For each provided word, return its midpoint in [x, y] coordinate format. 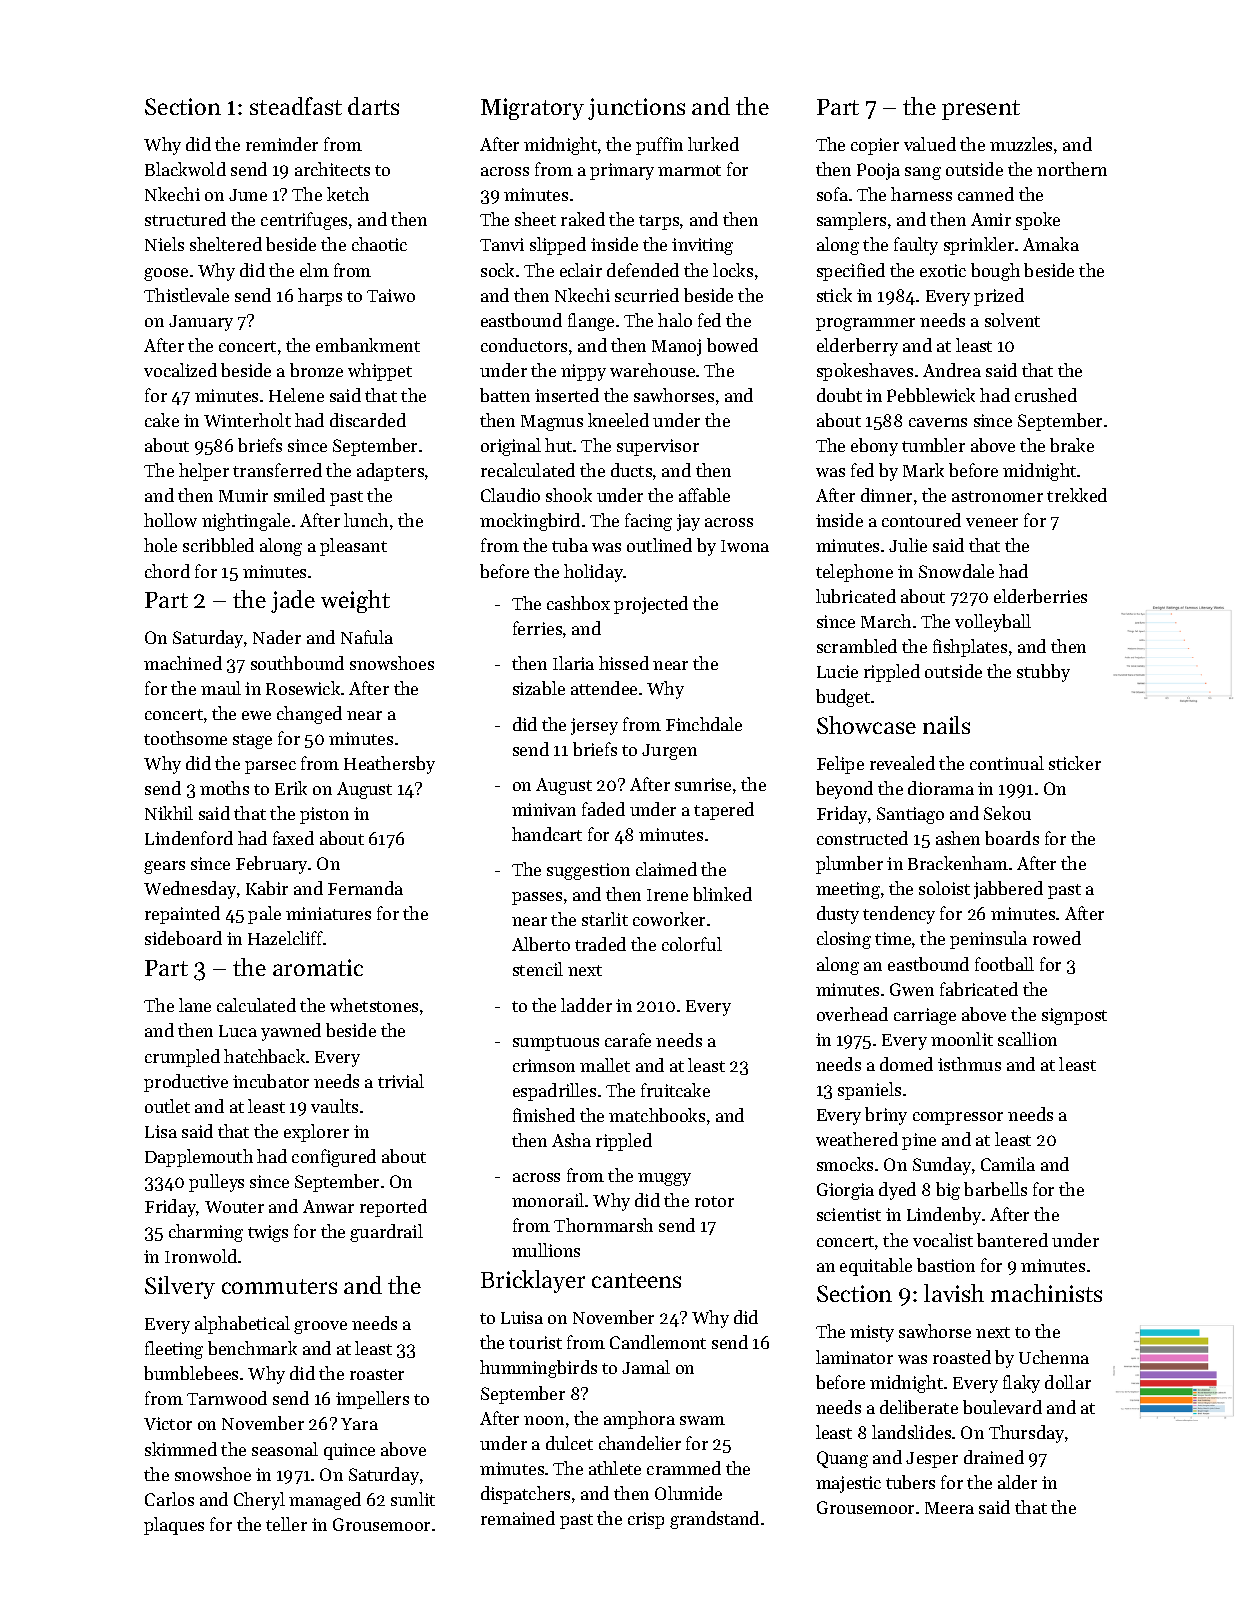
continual [1007, 763]
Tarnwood [227, 1398]
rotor [714, 1201]
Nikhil [169, 813]
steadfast [296, 106]
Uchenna [1054, 1357]
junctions [636, 109]
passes [537, 898]
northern [1072, 169]
